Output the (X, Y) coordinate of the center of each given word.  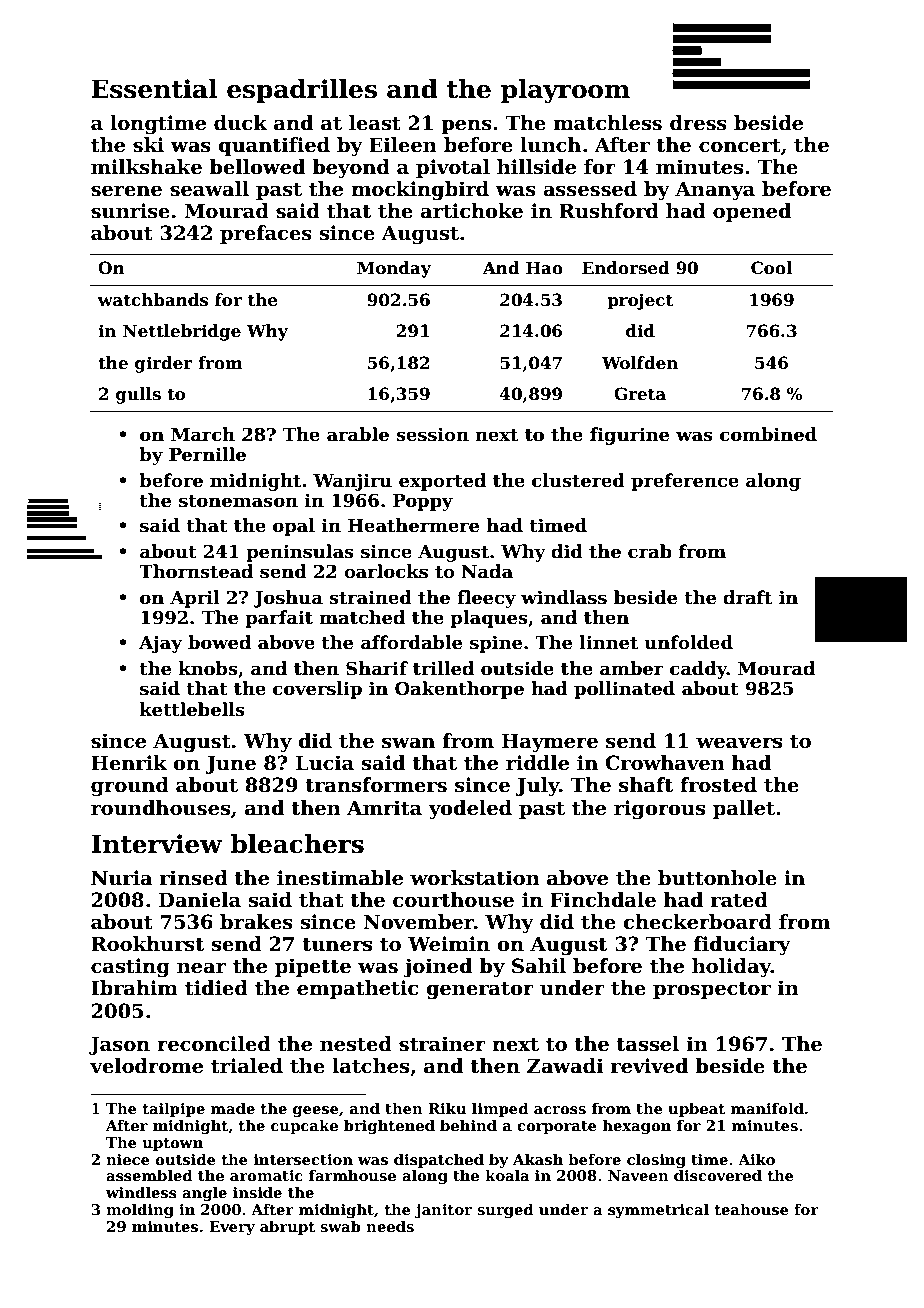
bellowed (257, 167)
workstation (475, 878)
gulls (138, 395)
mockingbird (420, 190)
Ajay (160, 644)
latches (370, 1066)
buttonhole (717, 878)
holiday (731, 967)
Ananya (715, 190)
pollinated (624, 690)
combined (768, 434)
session (432, 434)
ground (130, 787)
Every (232, 1228)
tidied (216, 988)
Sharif (377, 668)
